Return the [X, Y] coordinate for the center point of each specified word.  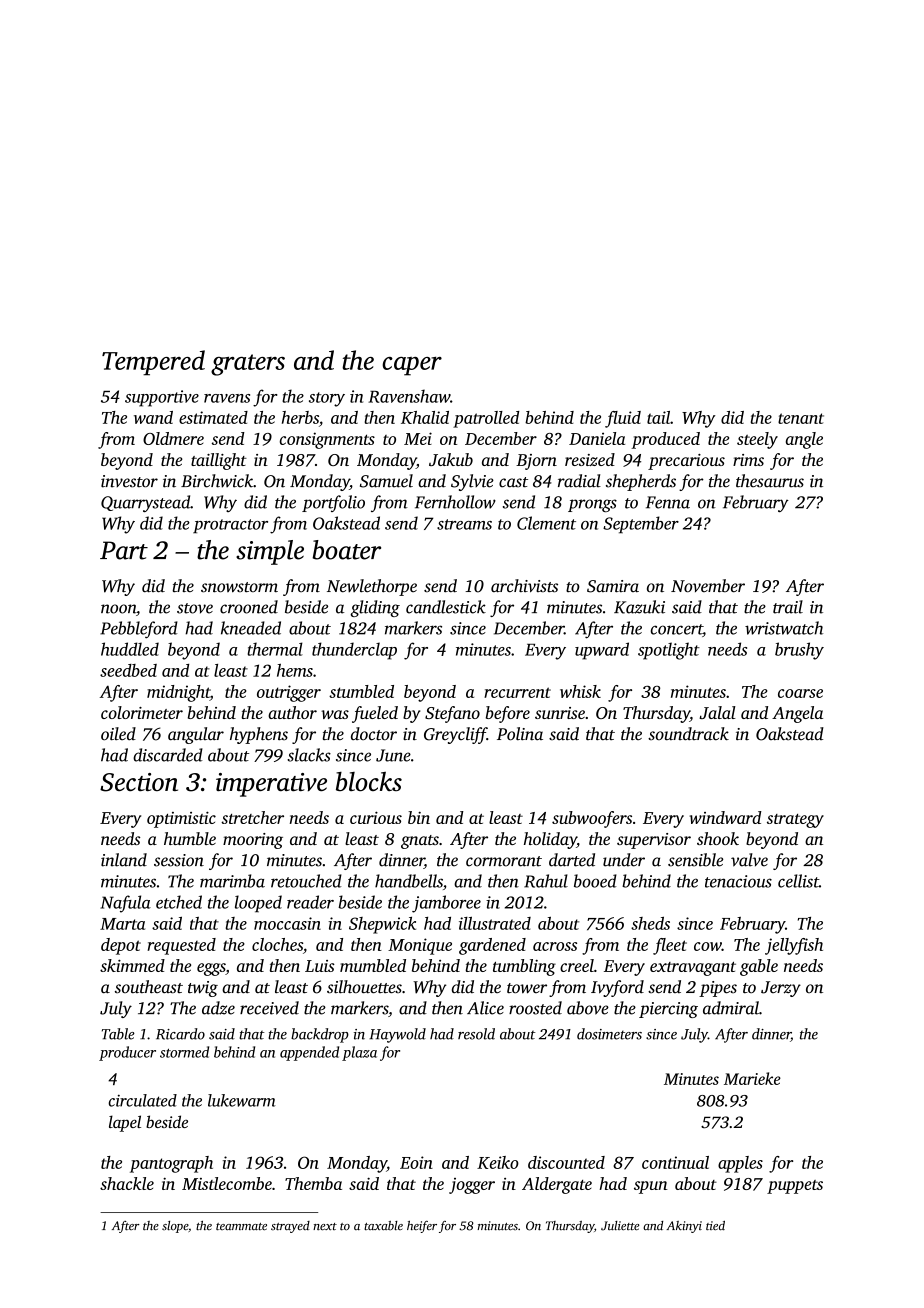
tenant [801, 418]
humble [190, 838]
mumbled [373, 965]
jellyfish [794, 946]
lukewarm [242, 1100]
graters [248, 365]
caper [412, 366]
